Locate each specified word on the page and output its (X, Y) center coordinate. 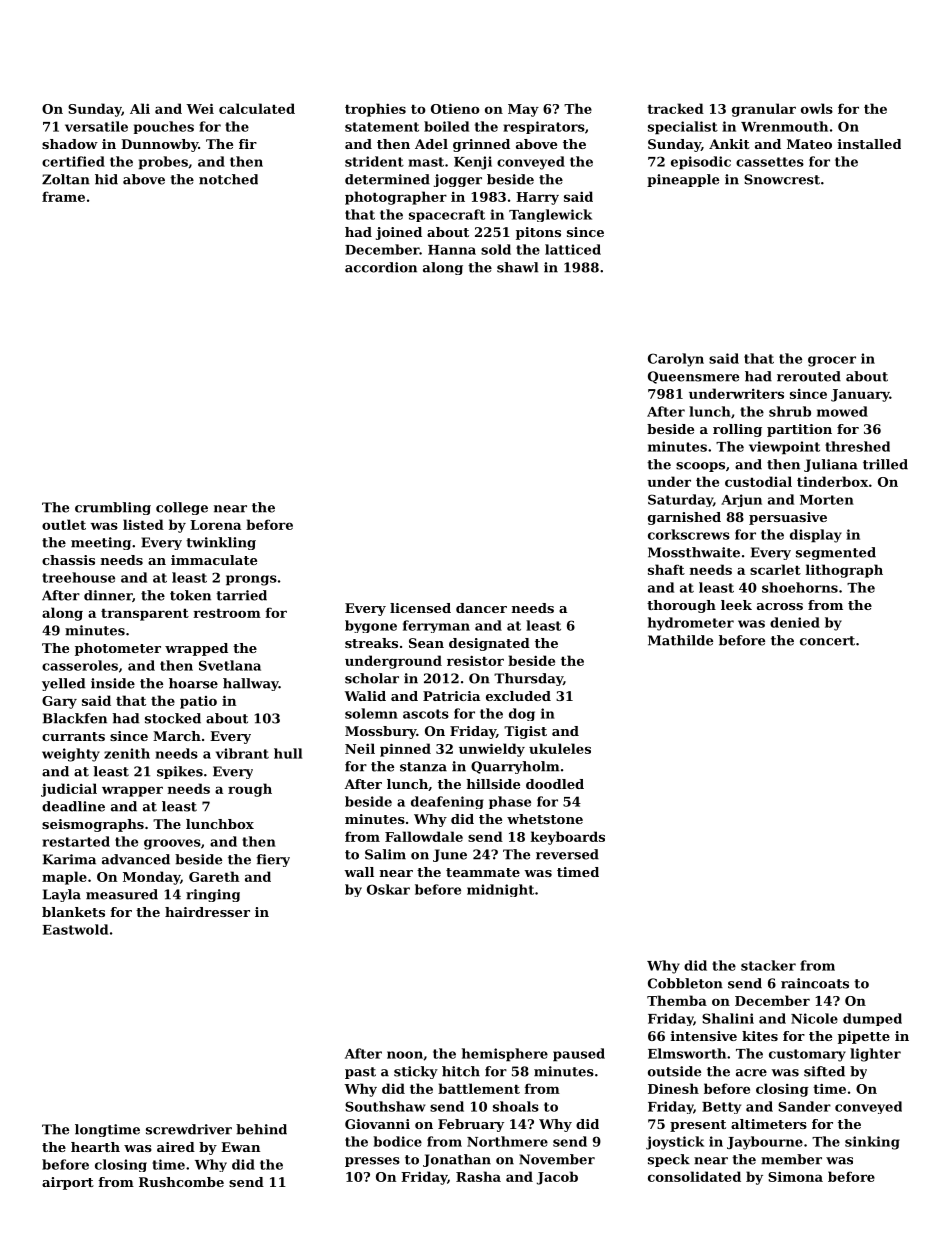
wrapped (196, 649)
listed (143, 524)
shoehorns (800, 587)
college (182, 508)
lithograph (844, 571)
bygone (371, 626)
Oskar (388, 889)
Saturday (680, 500)
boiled (446, 126)
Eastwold (75, 929)
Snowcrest (782, 179)
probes (163, 163)
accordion (381, 267)
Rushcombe (181, 1182)
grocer (832, 361)
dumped (872, 1019)
